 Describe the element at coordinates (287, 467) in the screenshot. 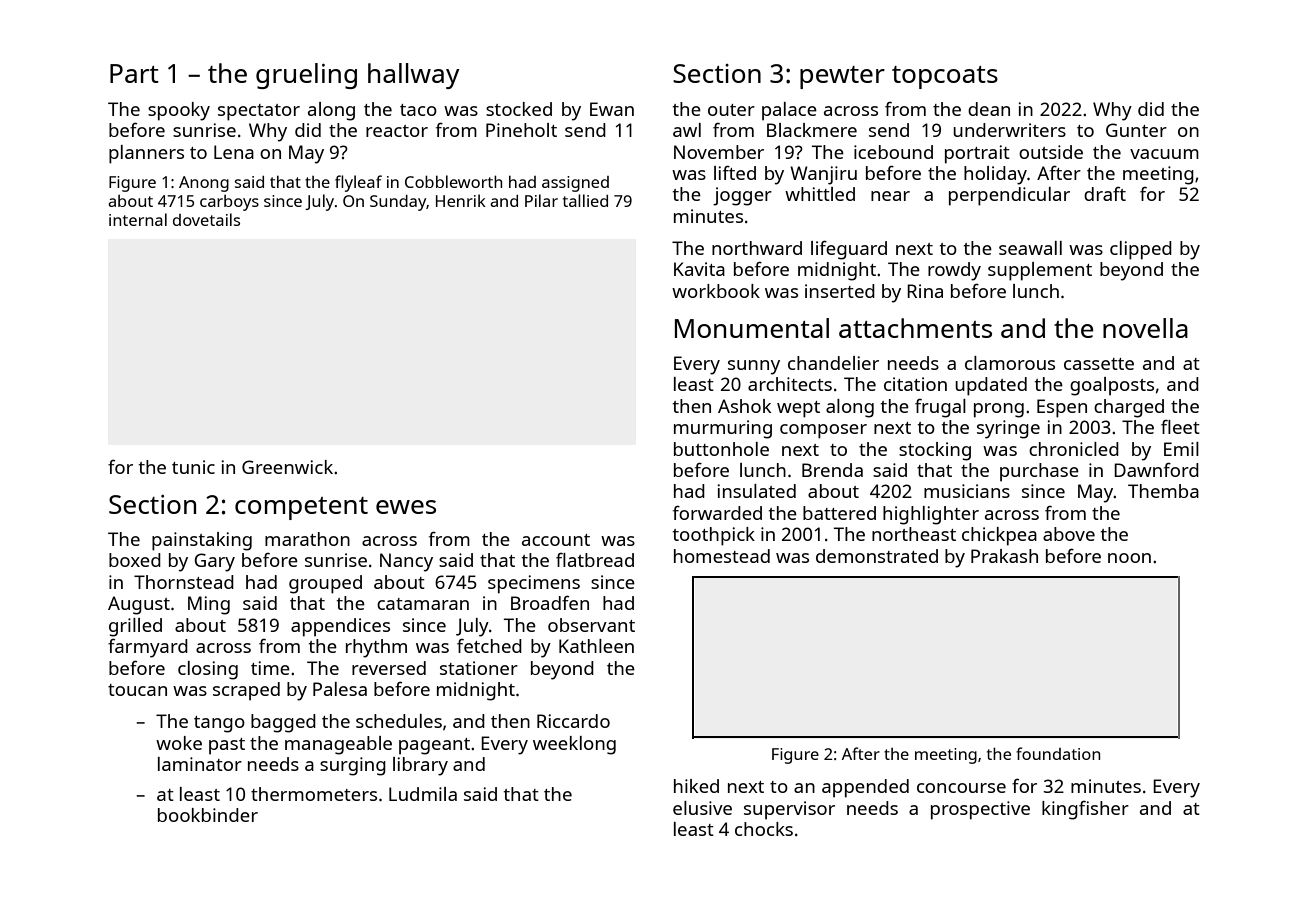

I see `Greenwick` at that location.
